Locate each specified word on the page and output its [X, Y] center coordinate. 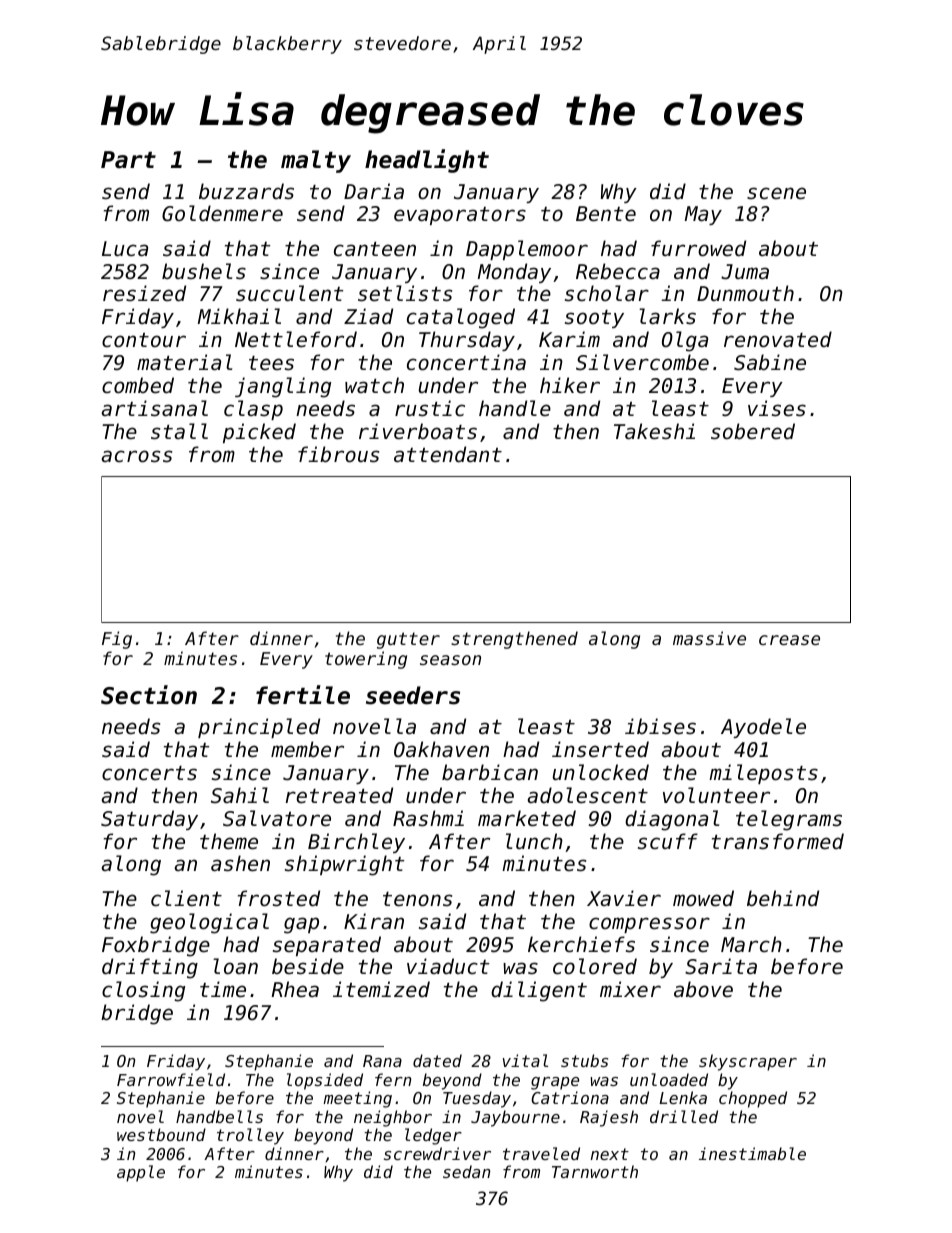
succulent [289, 293]
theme [229, 841]
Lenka [683, 1097]
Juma [745, 272]
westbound [161, 1134]
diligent [539, 991]
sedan [466, 1171]
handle [515, 408]
